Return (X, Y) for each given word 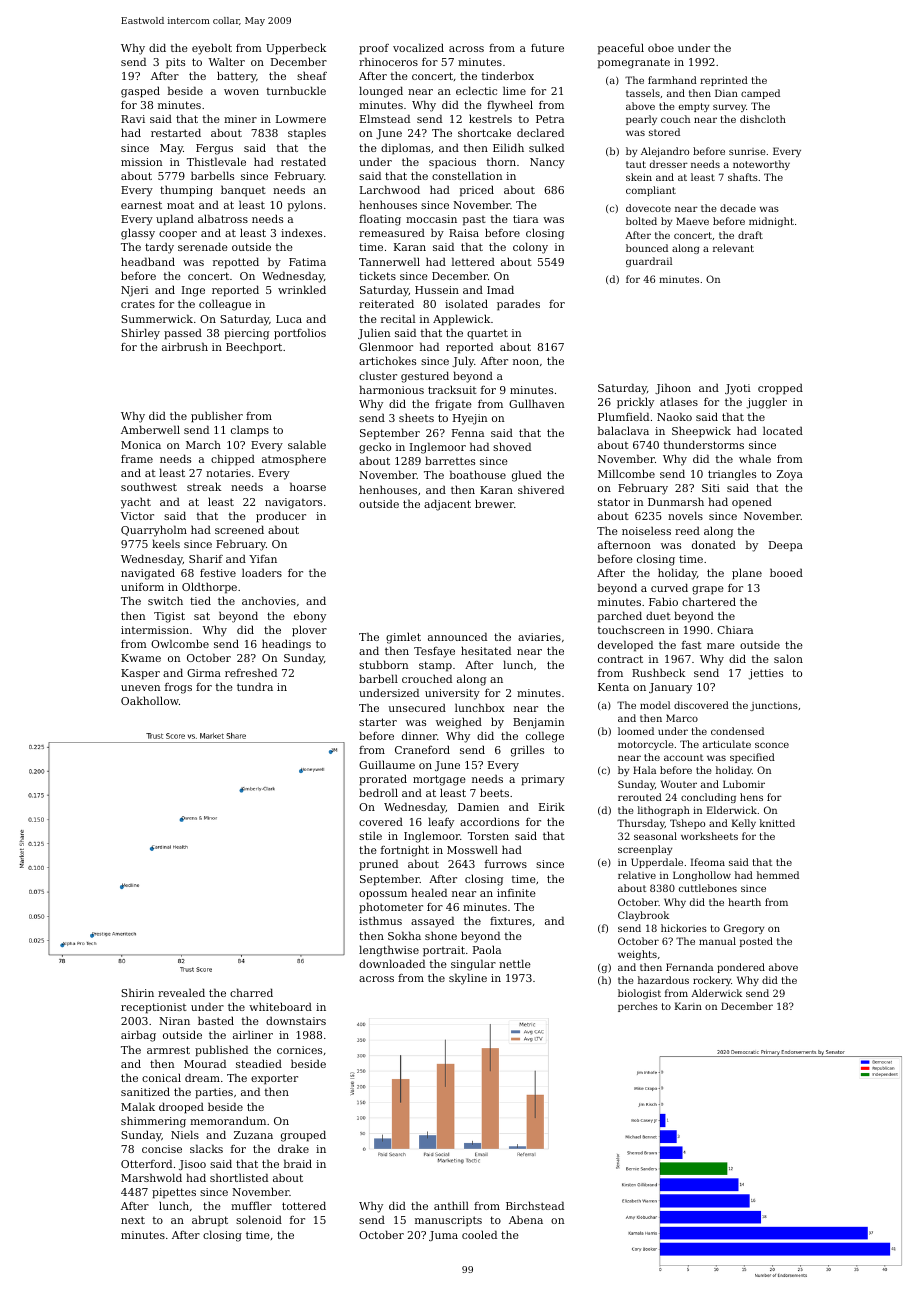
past (474, 221)
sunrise (747, 151)
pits (175, 63)
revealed (181, 992)
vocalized (418, 47)
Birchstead (535, 1205)
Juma (443, 1236)
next (133, 1220)
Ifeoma (708, 862)
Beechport (254, 348)
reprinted (724, 81)
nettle (515, 963)
